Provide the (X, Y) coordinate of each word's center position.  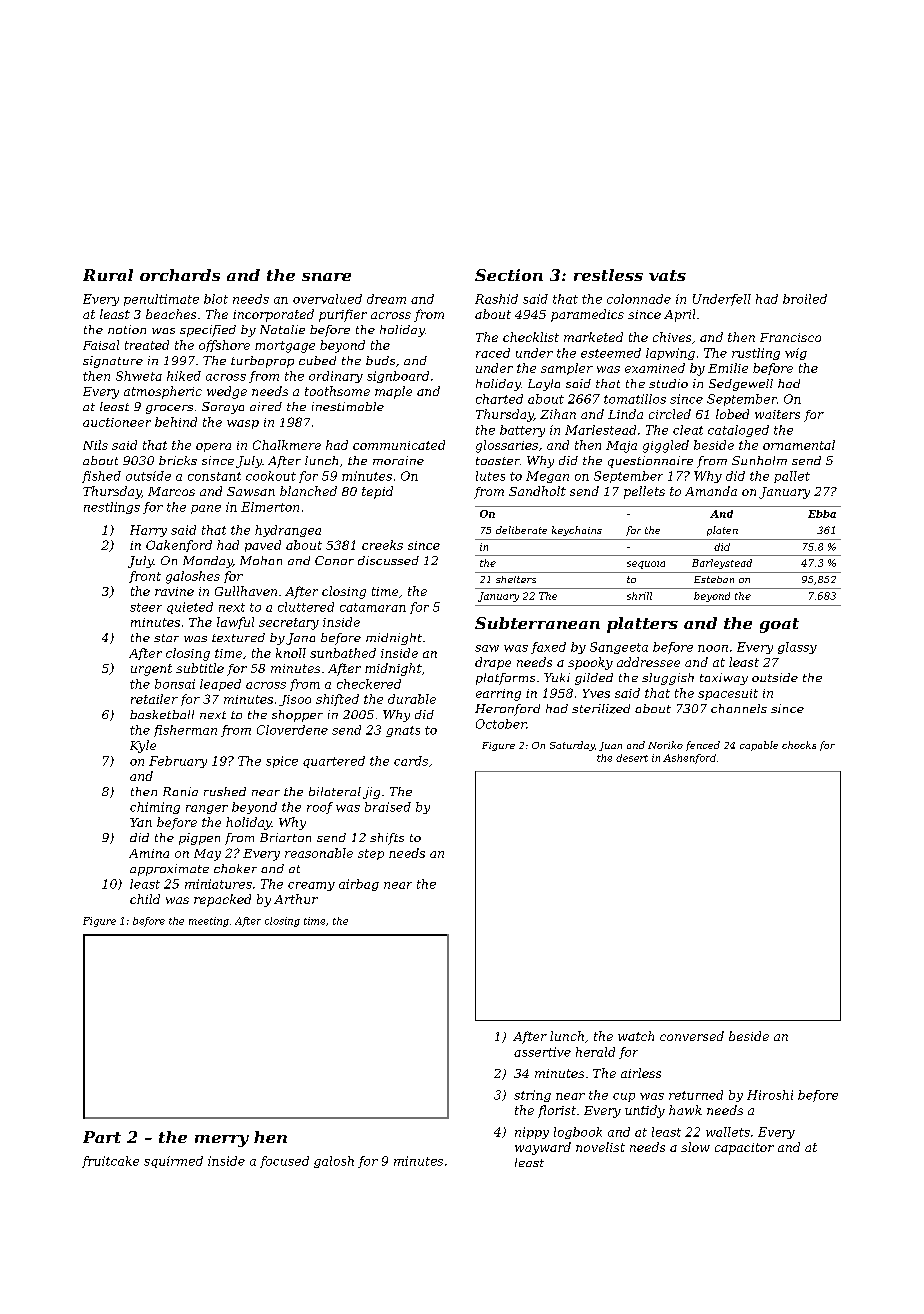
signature (113, 362)
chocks (799, 745)
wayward (543, 1148)
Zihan (558, 414)
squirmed (173, 1162)
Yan (141, 822)
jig (371, 793)
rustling (756, 354)
